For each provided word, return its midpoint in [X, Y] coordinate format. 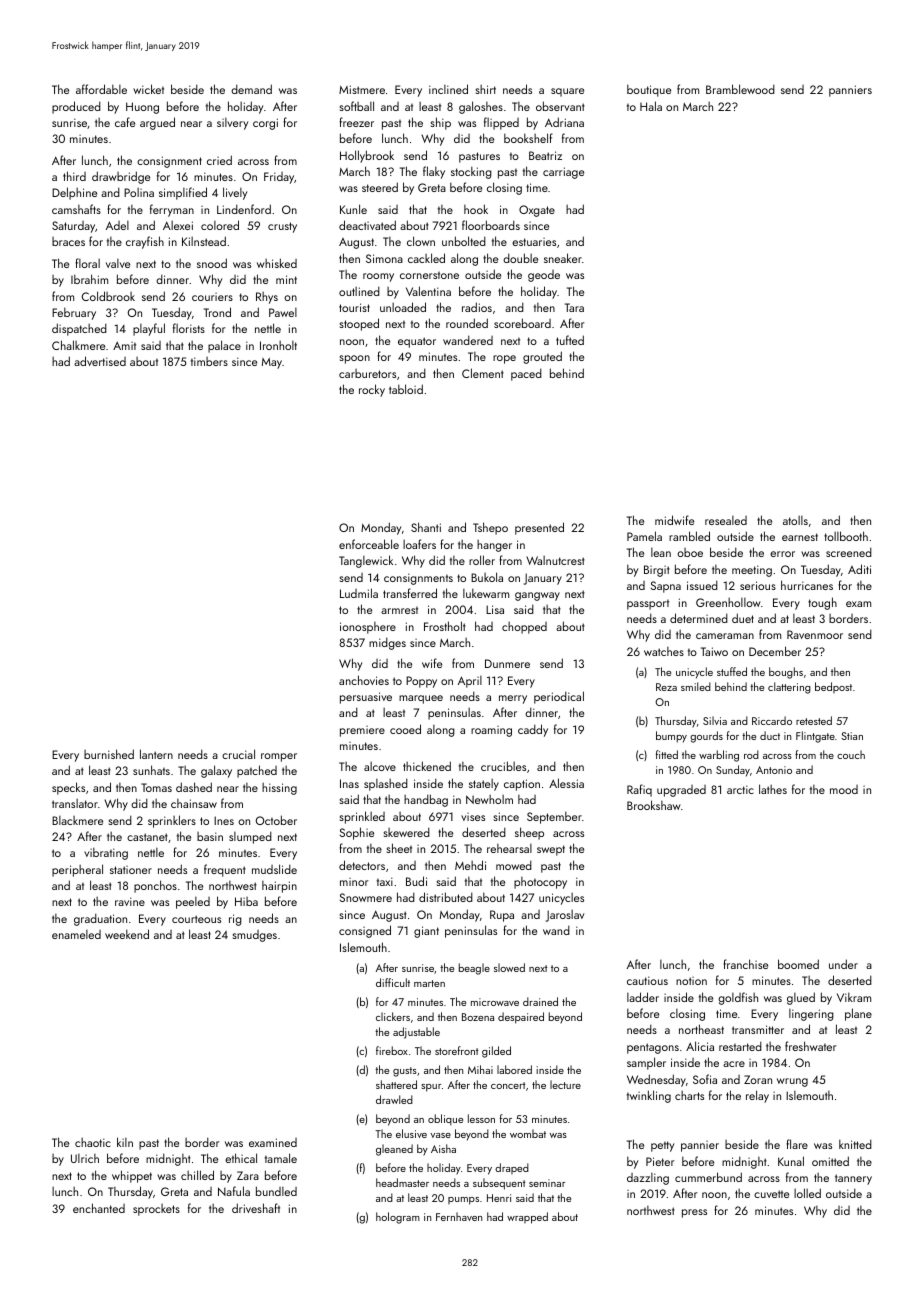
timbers [209, 361]
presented [539, 528]
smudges [254, 936]
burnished [109, 754]
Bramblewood [740, 89]
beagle [474, 969]
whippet [132, 1176]
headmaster [402, 1182]
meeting [752, 571]
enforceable [369, 544]
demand [251, 89]
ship [440, 123]
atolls [795, 520]
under [843, 964]
